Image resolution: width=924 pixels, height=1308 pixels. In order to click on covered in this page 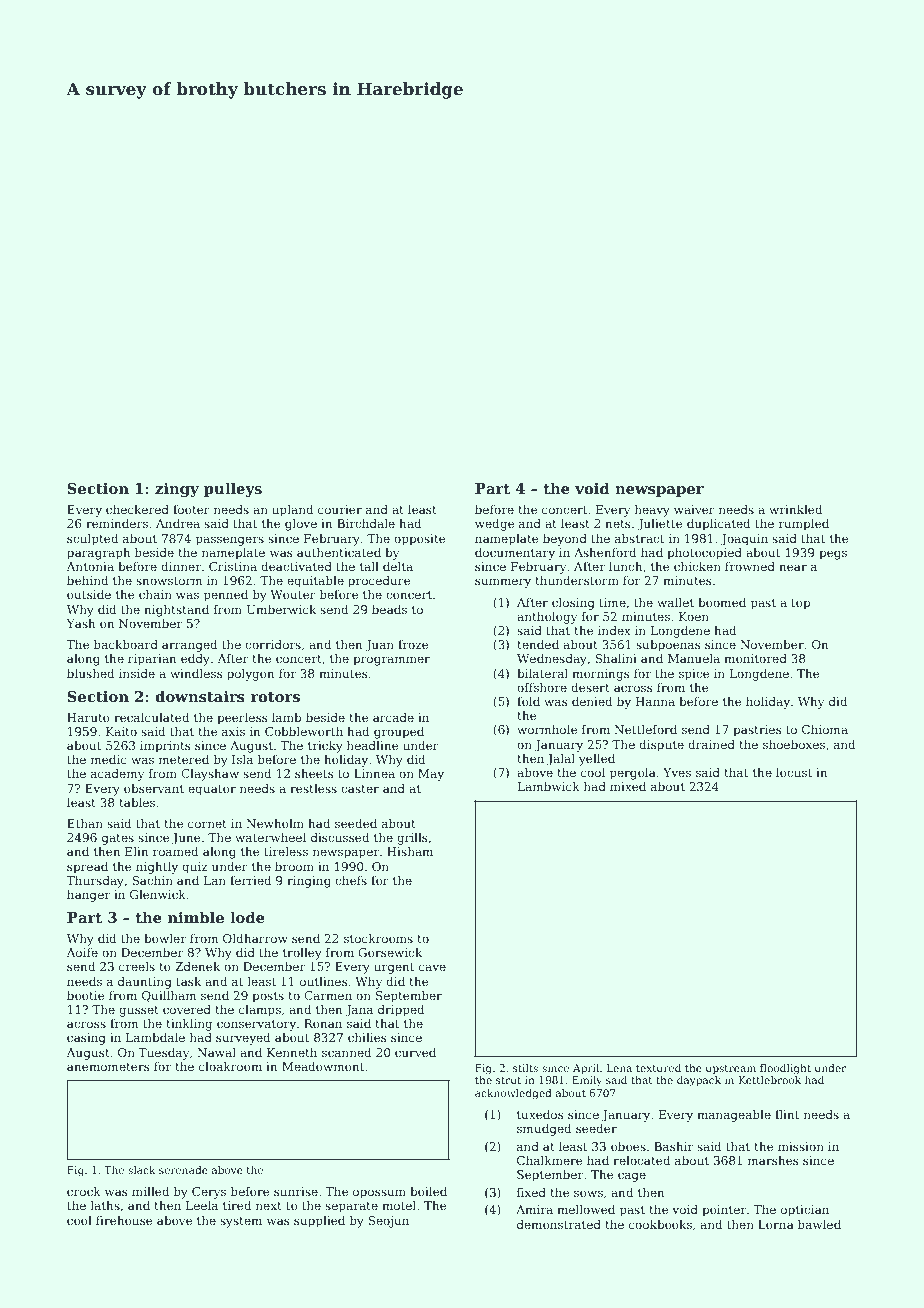, I will do `click(187, 1009)`.
